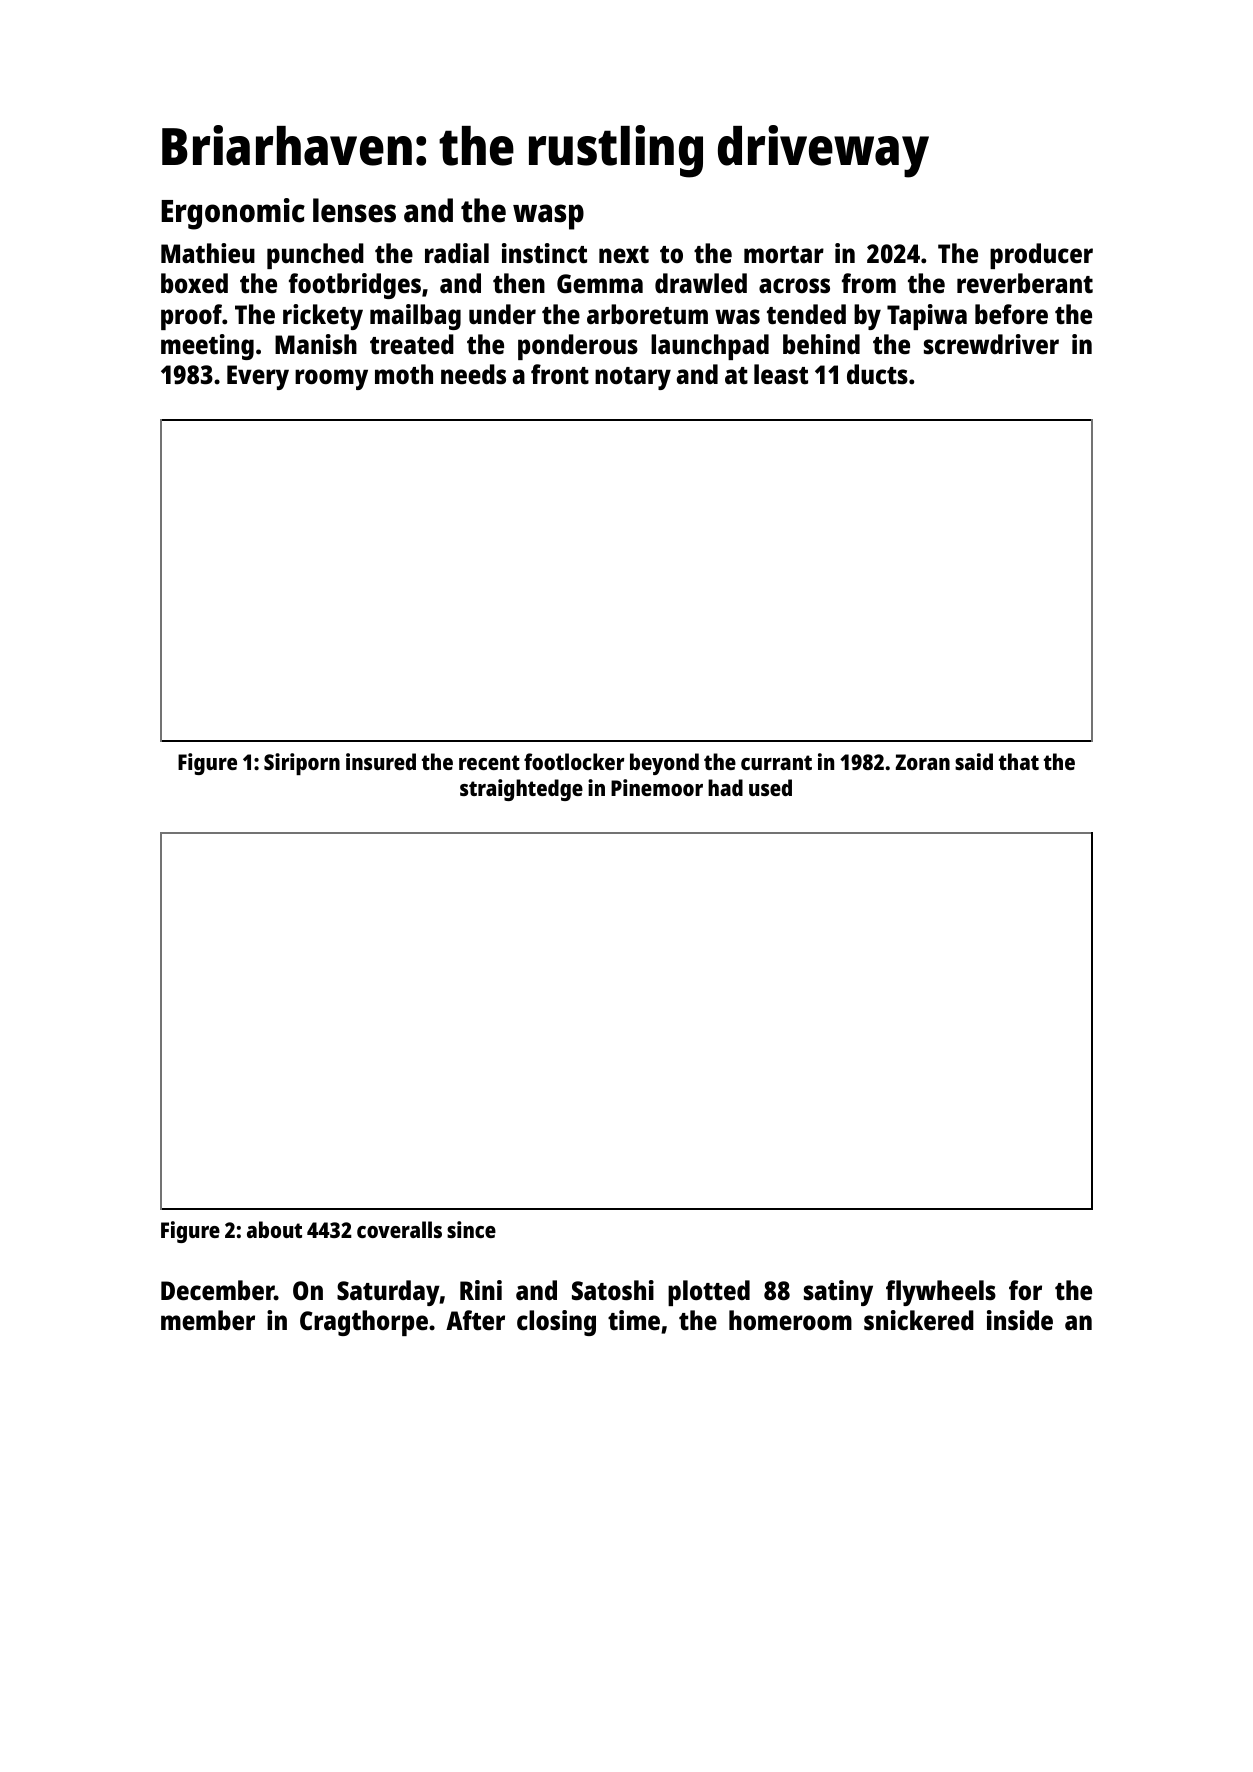  I want to click on Rini, so click(481, 1290).
